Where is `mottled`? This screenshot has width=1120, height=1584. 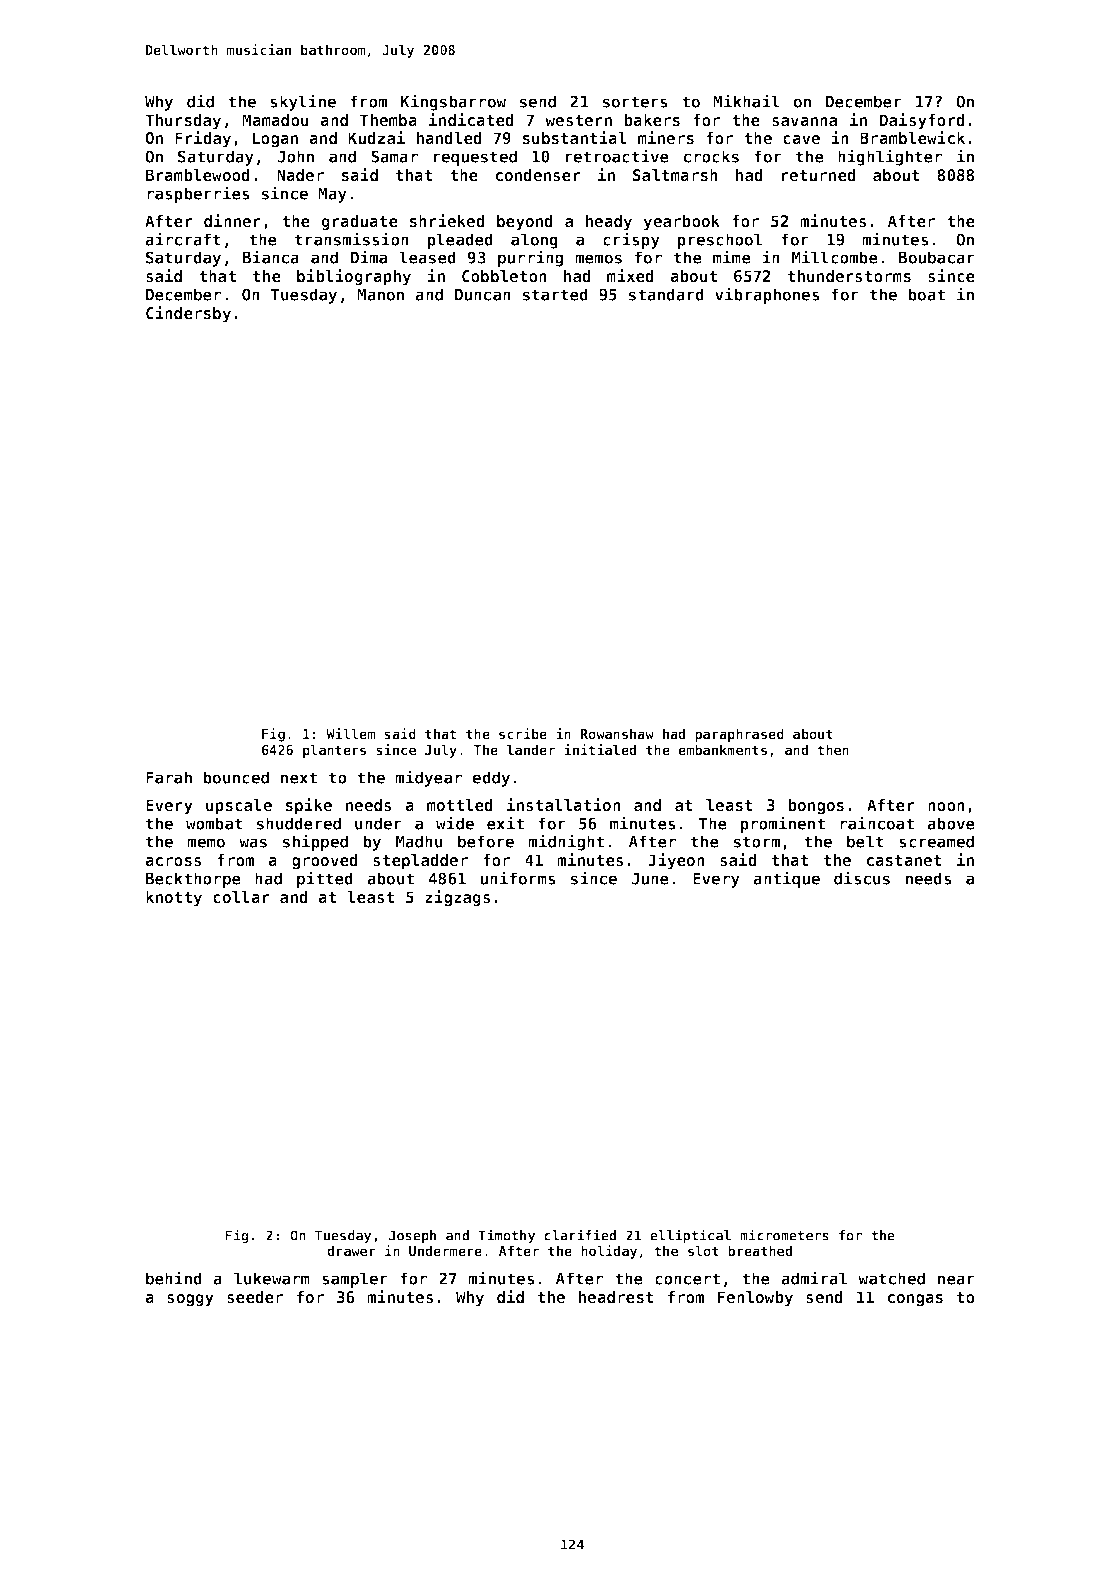 mottled is located at coordinates (460, 805).
